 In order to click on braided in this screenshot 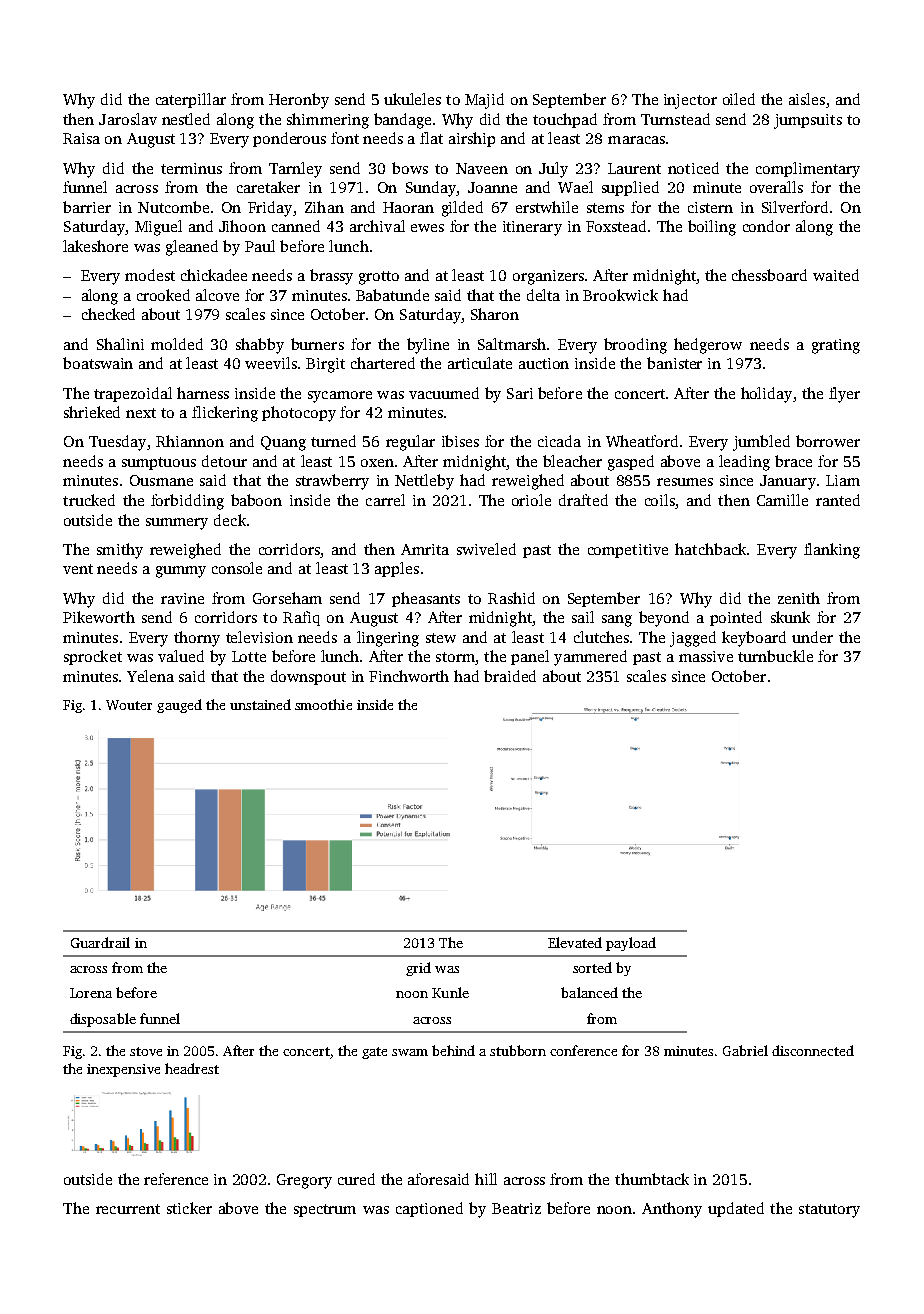, I will do `click(510, 676)`.
